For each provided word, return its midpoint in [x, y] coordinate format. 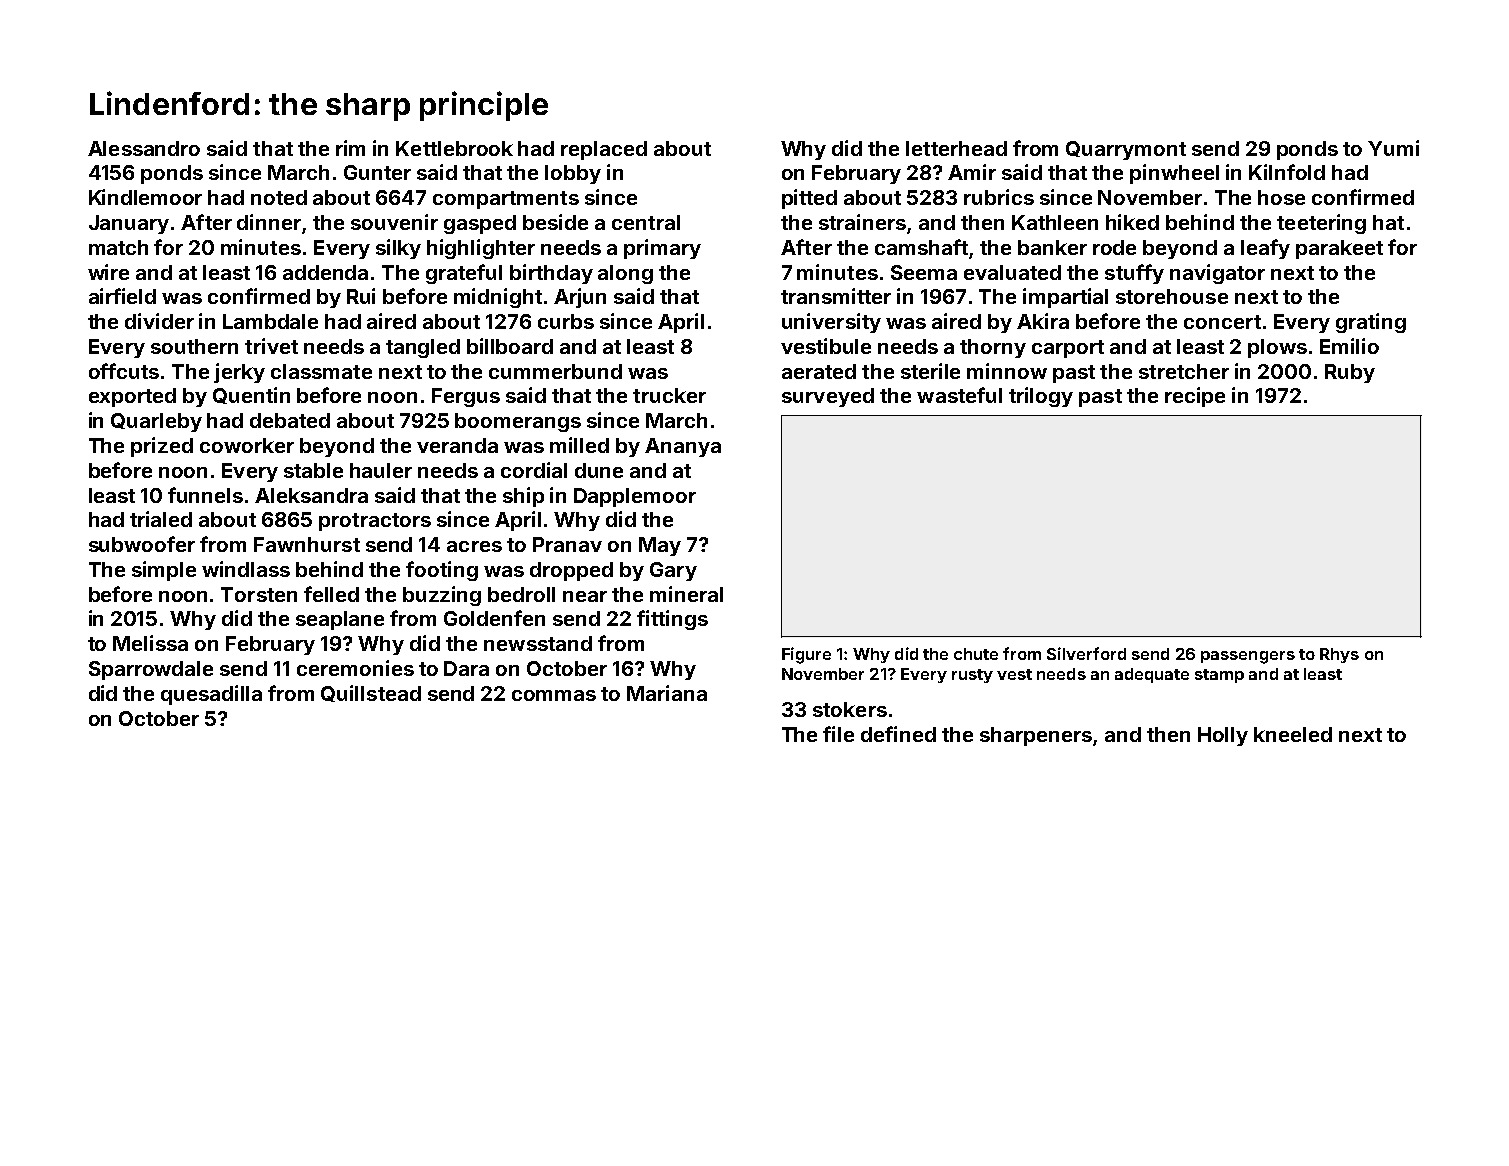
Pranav [567, 544]
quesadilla [211, 695]
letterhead [956, 148]
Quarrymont [1126, 150]
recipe [1195, 397]
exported [132, 397]
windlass [246, 569]
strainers [863, 223]
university [831, 323]
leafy [1265, 249]
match [118, 247]
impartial [1065, 298]
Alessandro [144, 148]
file [838, 734]
